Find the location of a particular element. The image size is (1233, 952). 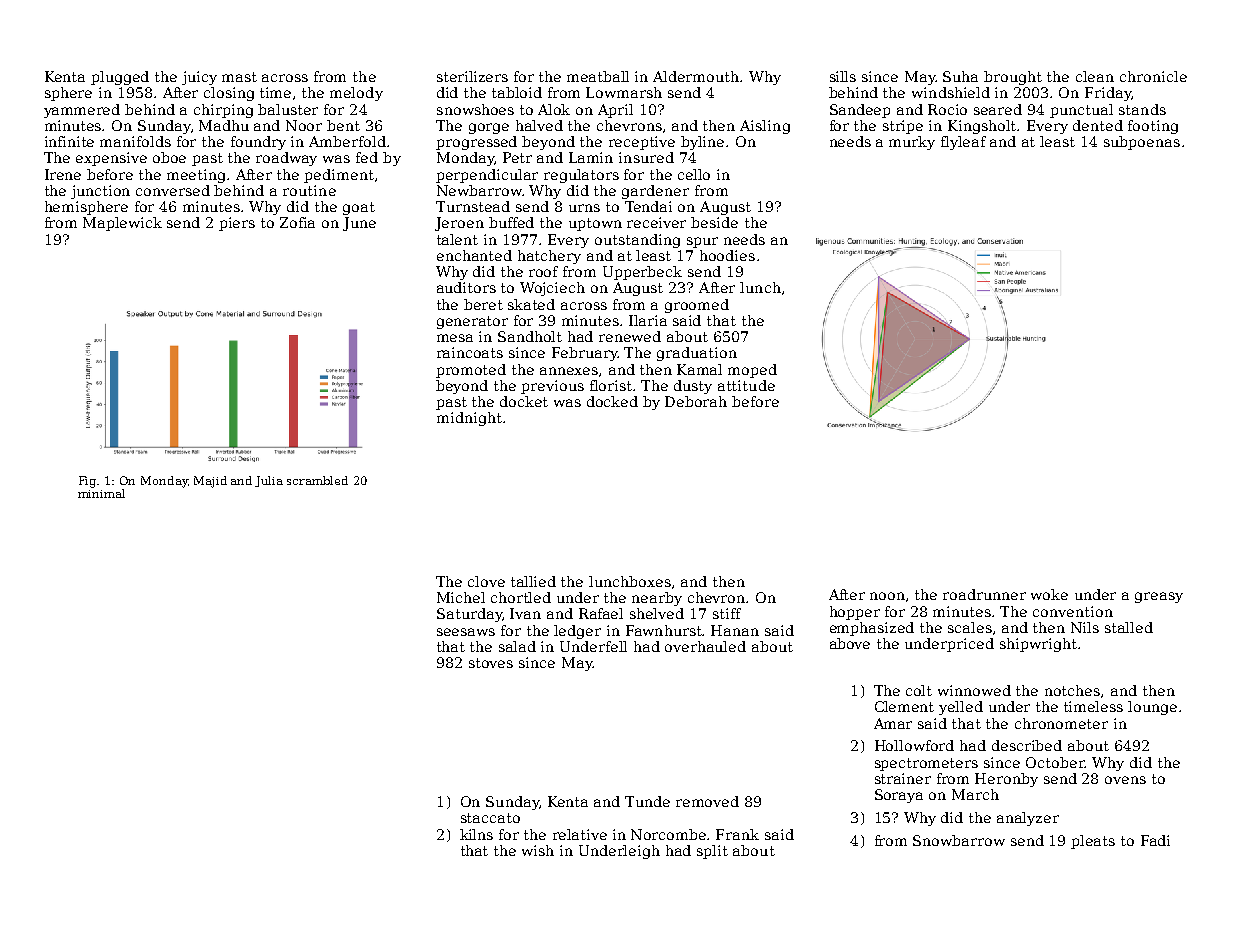

minimal is located at coordinates (101, 493).
